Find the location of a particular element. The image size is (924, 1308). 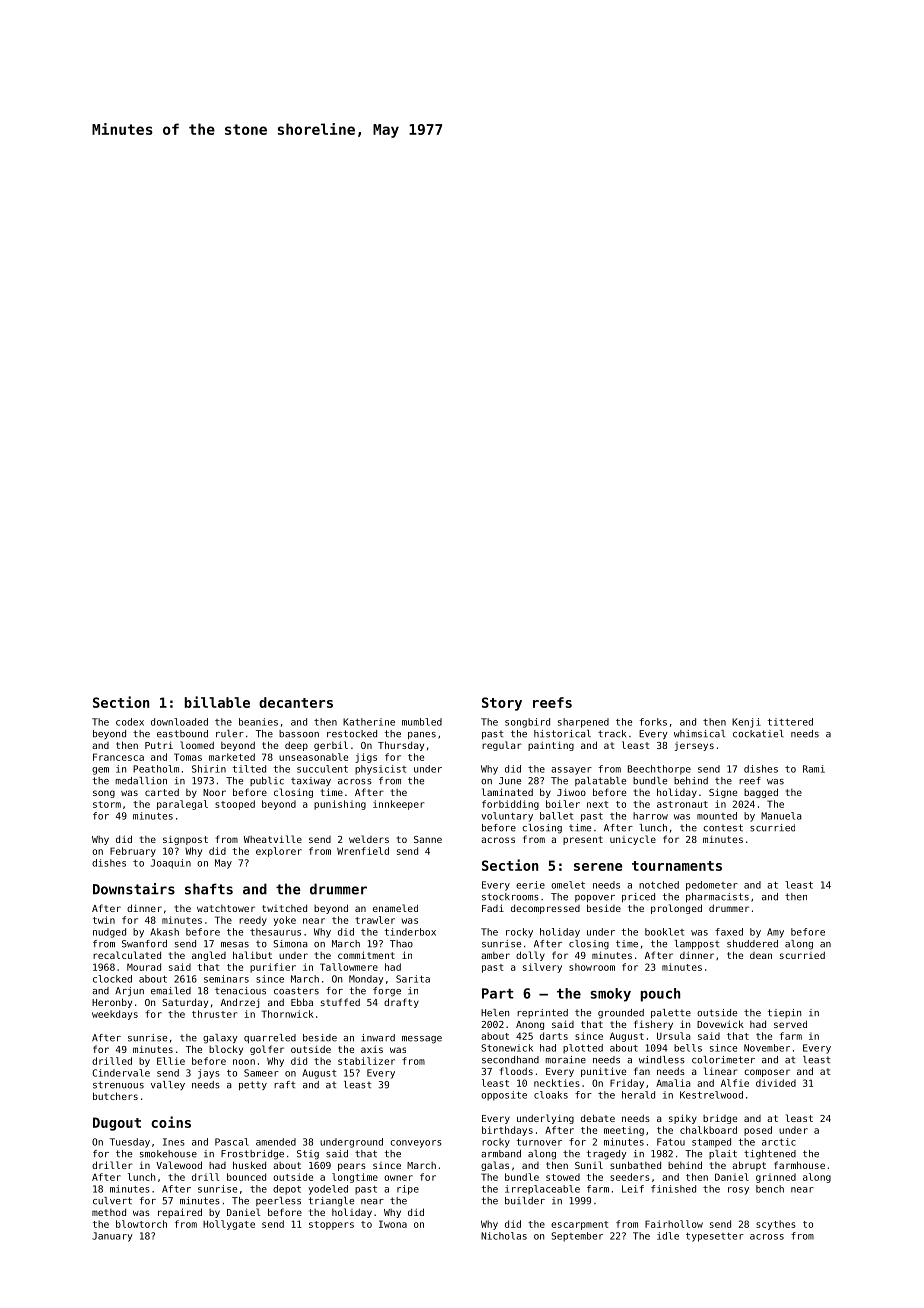

watchtower is located at coordinates (226, 908).
